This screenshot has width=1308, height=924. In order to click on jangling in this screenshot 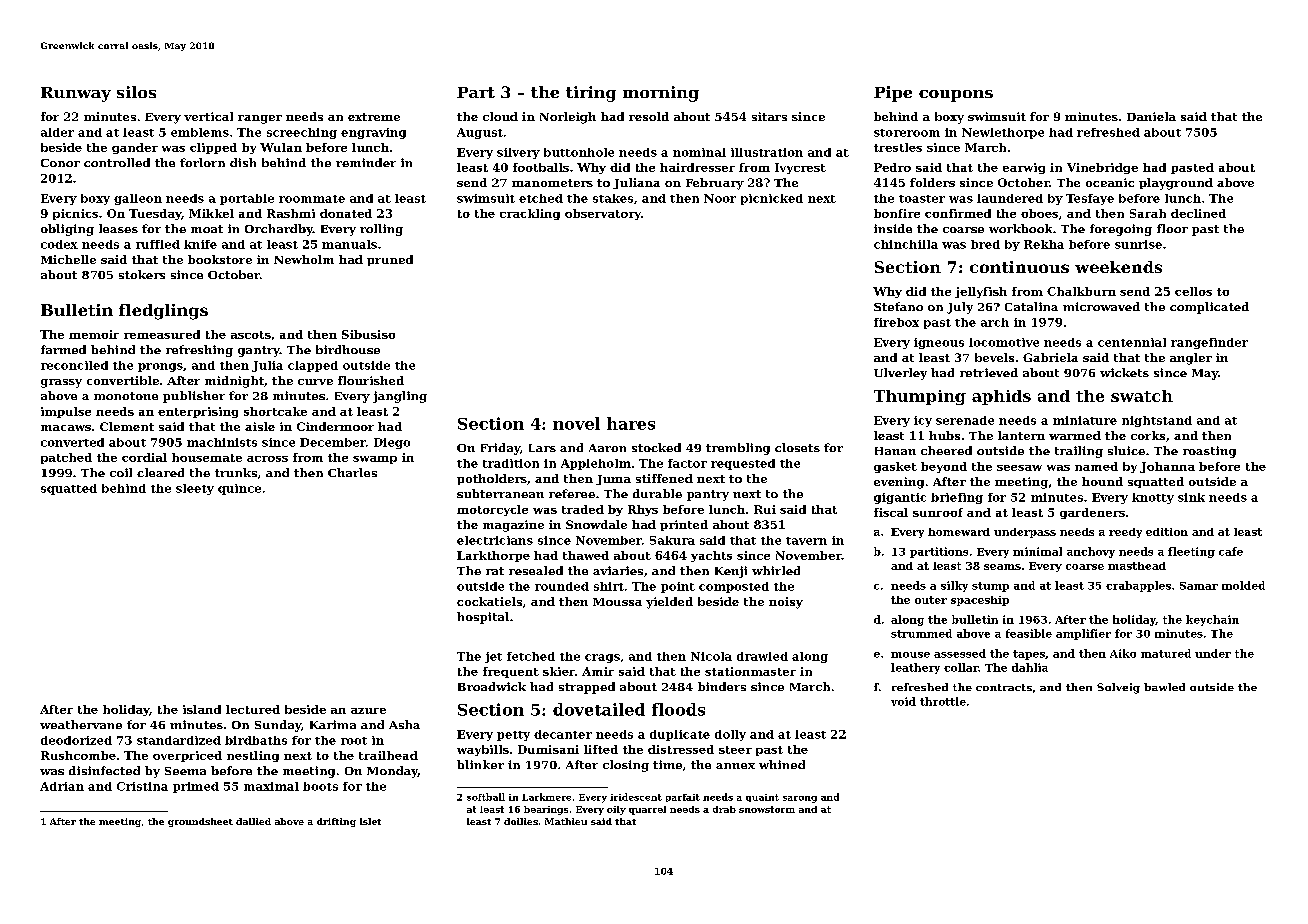, I will do `click(400, 397)`.
